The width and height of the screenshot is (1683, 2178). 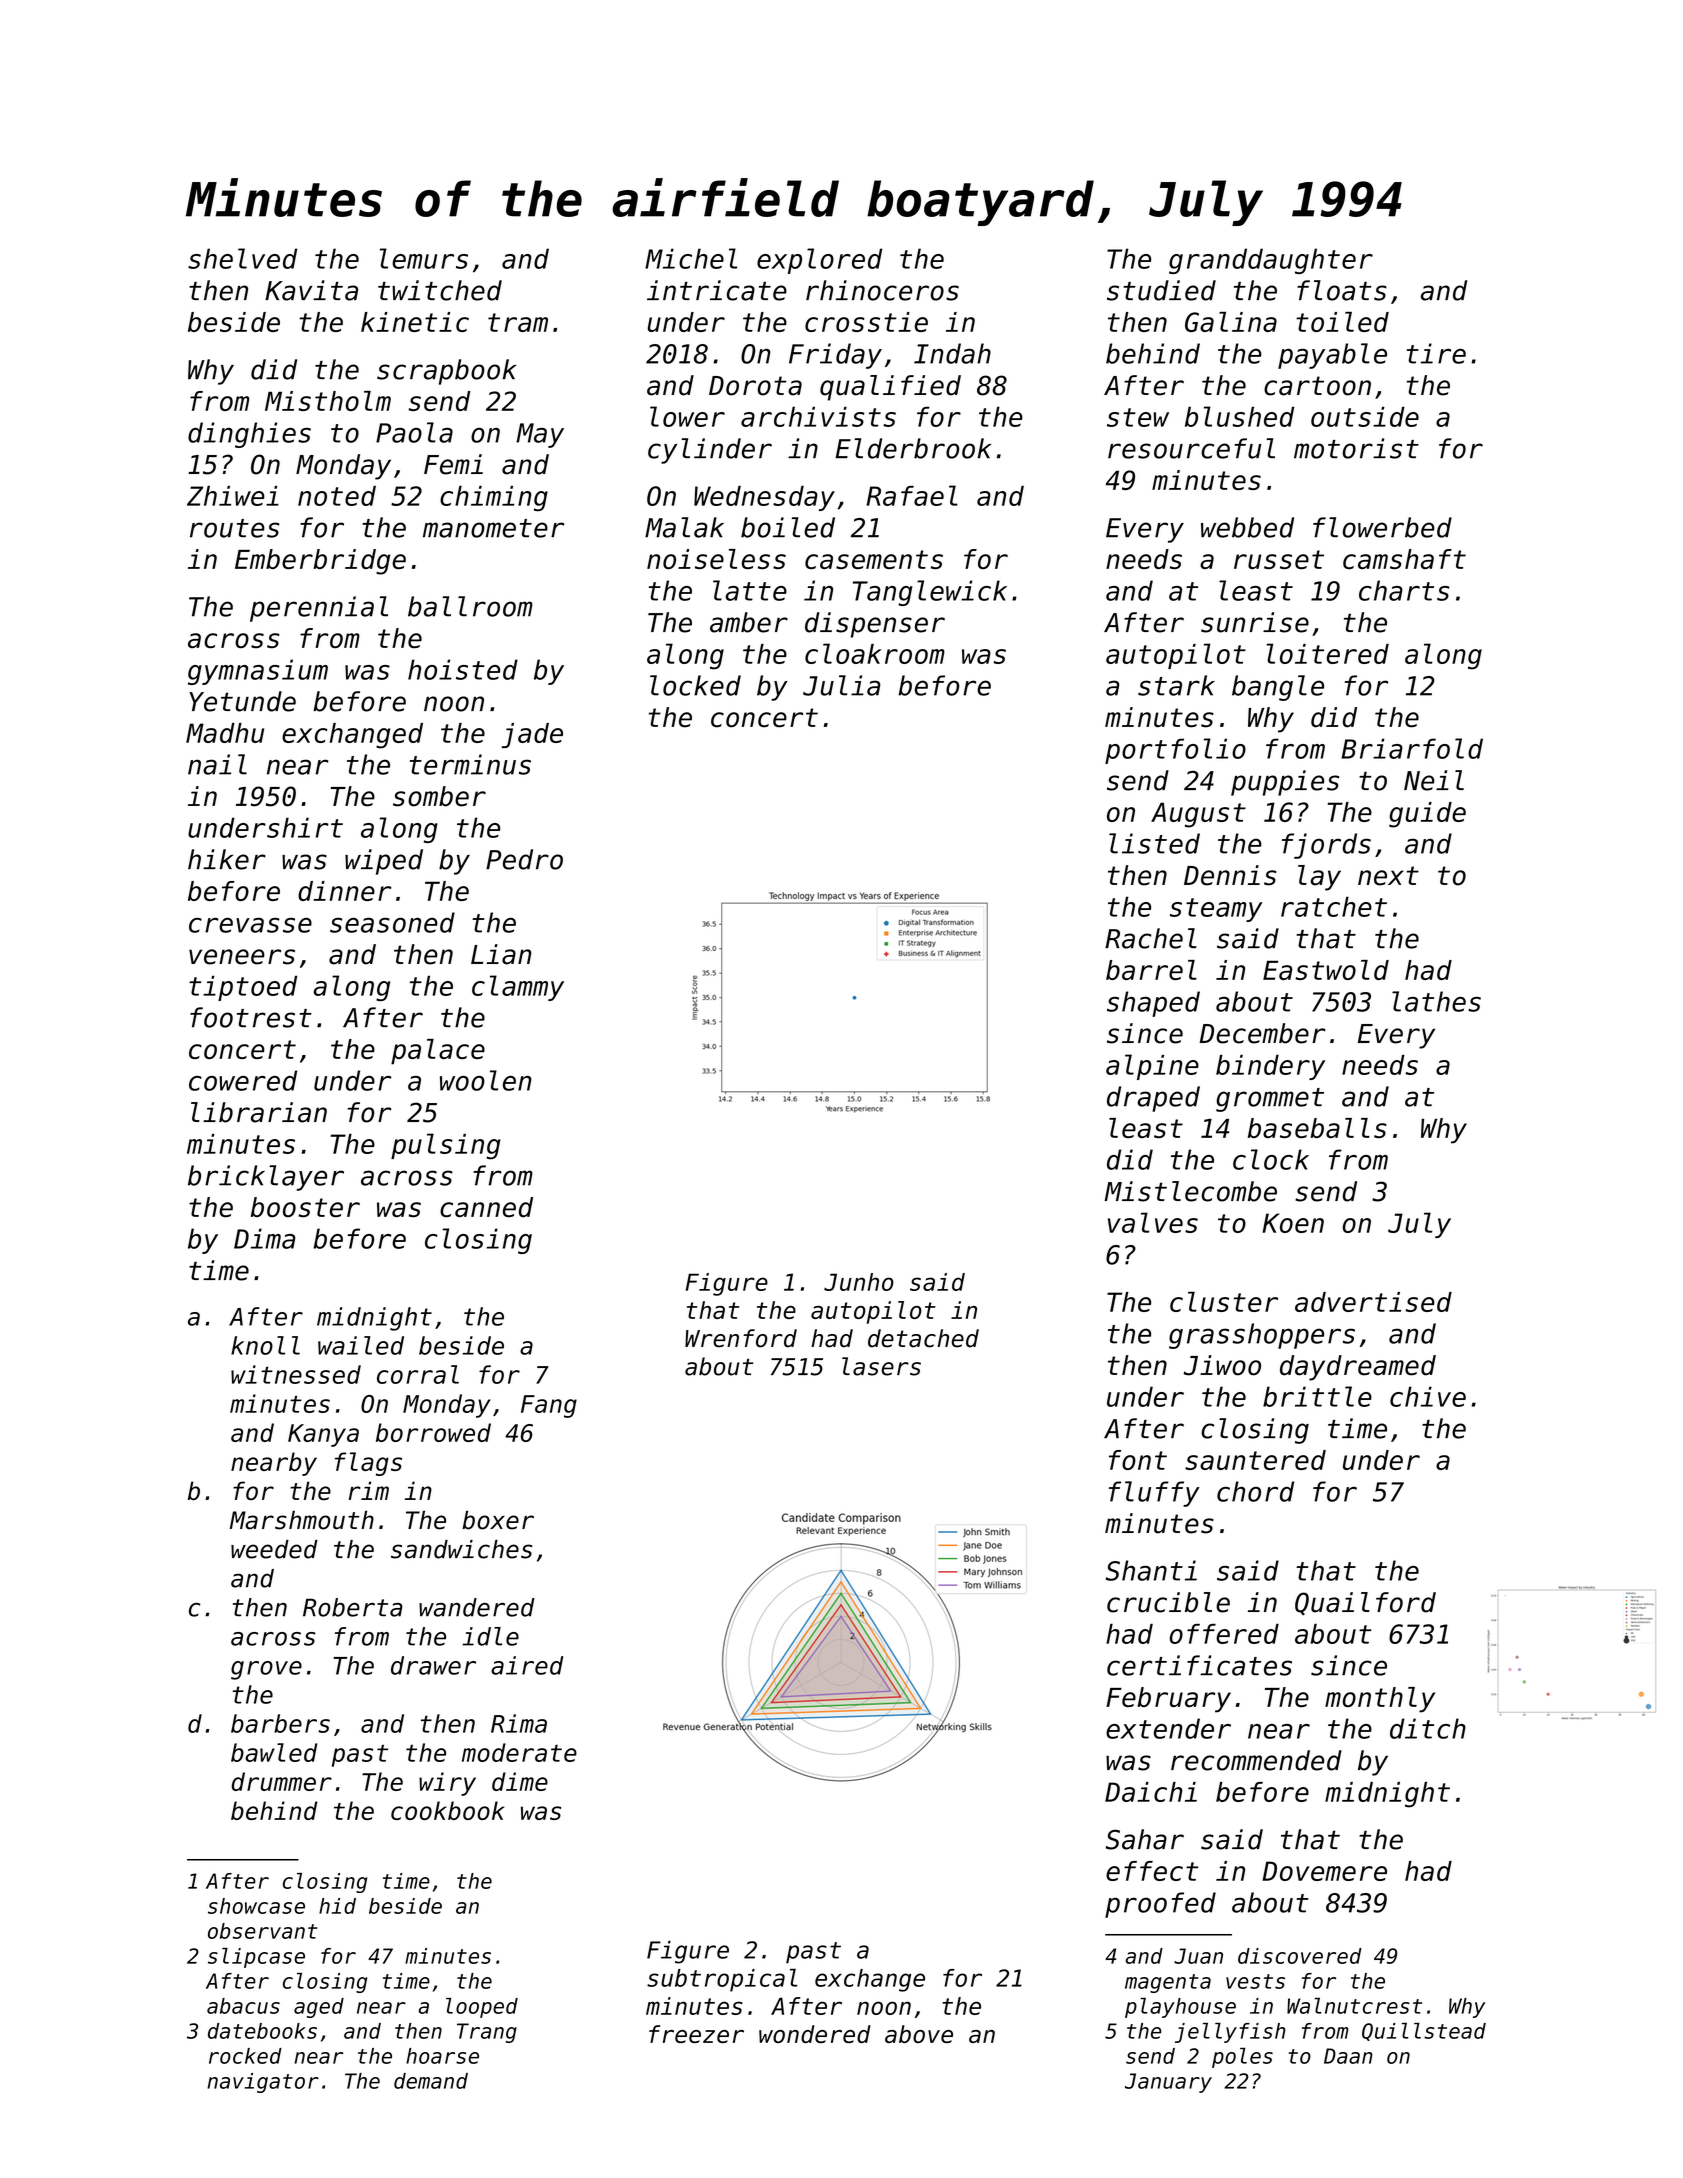 What do you see at coordinates (431, 2081) in the screenshot?
I see `demand` at bounding box center [431, 2081].
